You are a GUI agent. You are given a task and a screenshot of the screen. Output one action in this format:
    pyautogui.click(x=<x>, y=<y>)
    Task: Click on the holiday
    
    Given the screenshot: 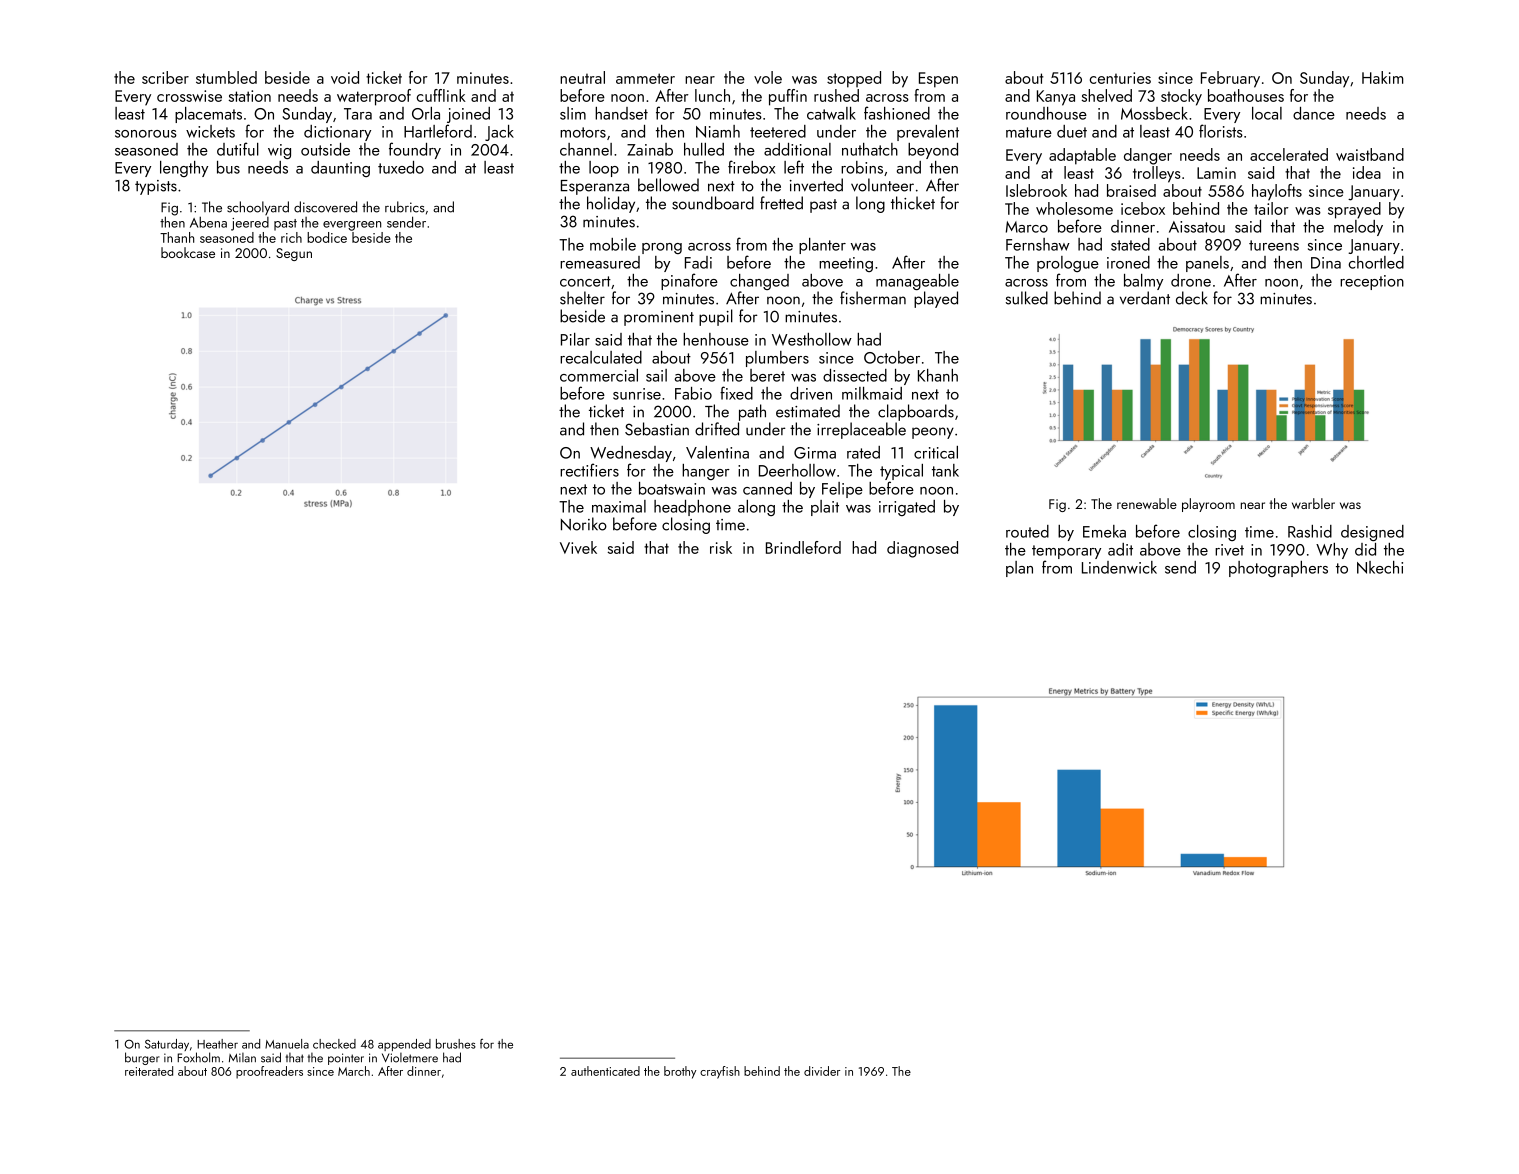 What is the action you would take?
    pyautogui.click(x=611, y=204)
